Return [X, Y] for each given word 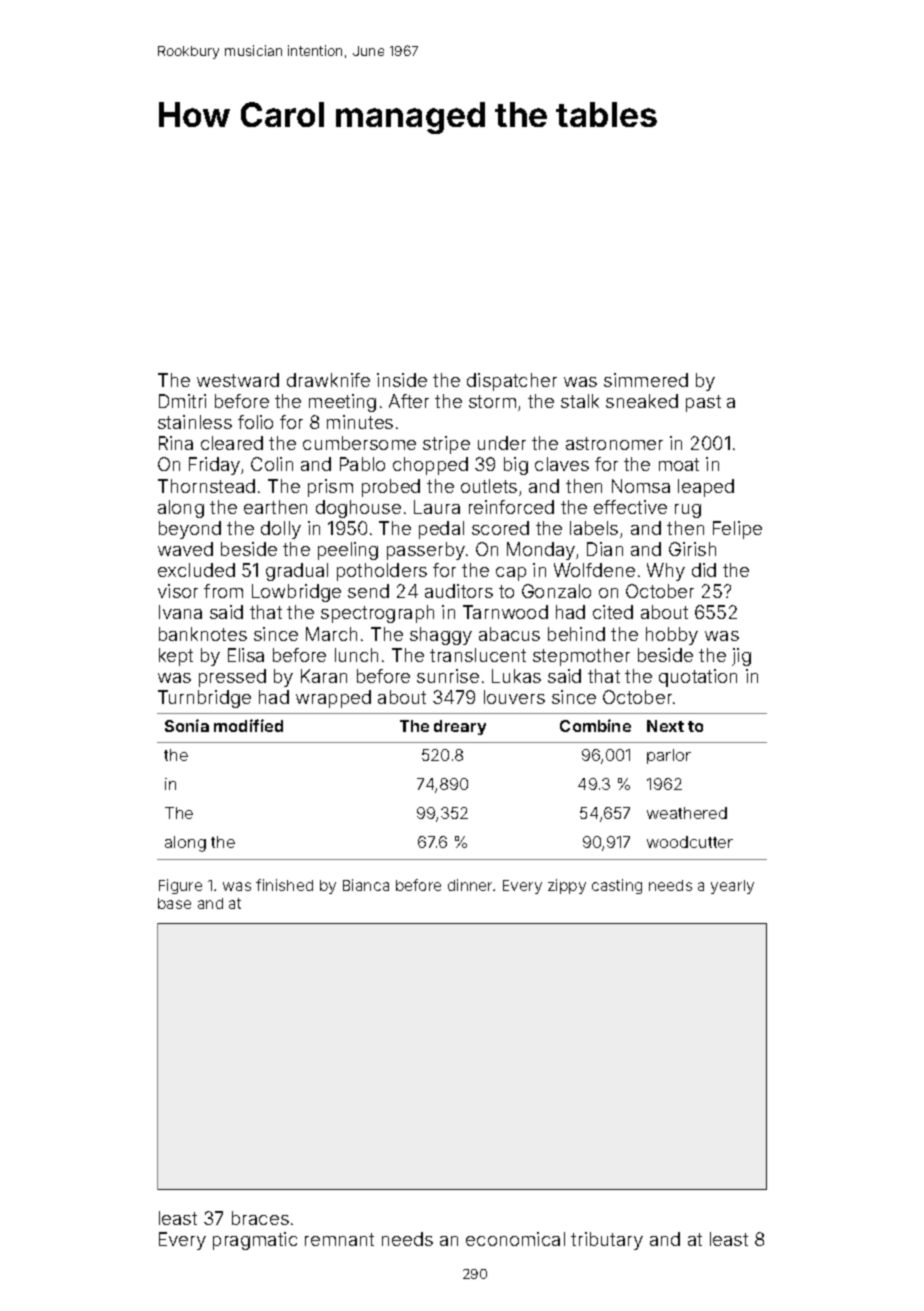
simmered [646, 380]
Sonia [187, 725]
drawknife [328, 380]
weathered [687, 813]
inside [402, 380]
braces [260, 1218]
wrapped [333, 699]
